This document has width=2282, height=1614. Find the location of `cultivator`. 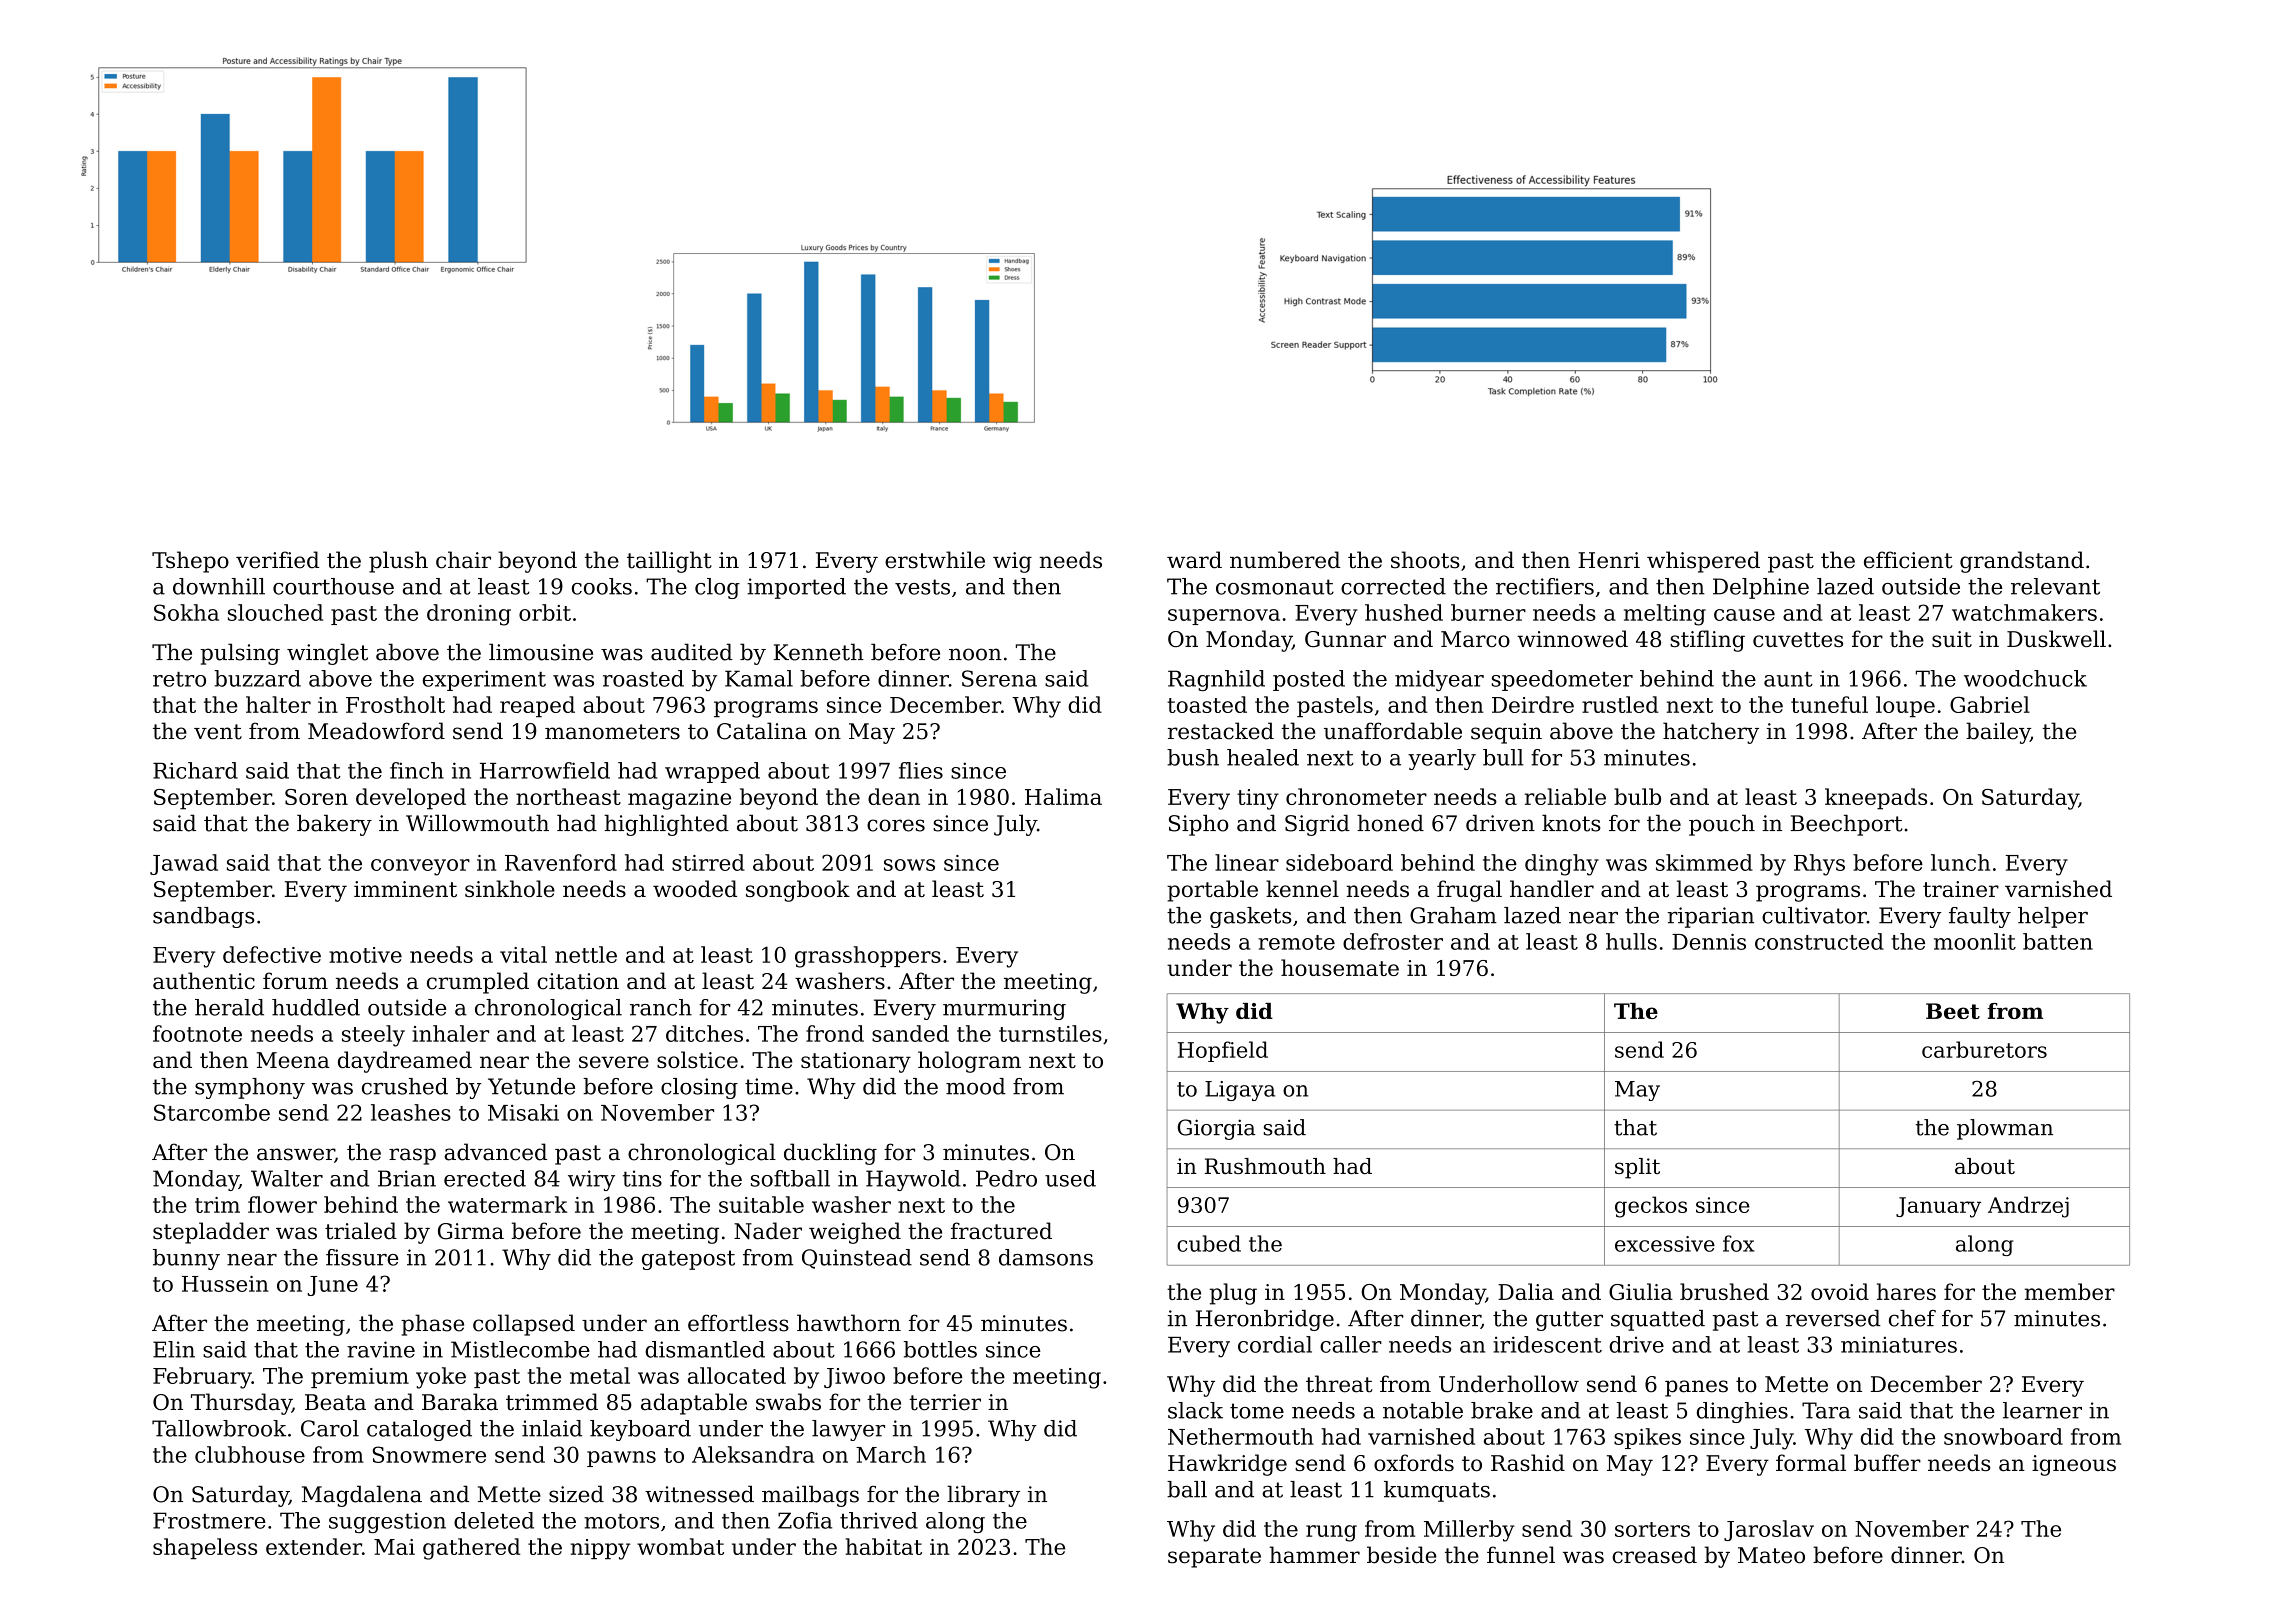

cultivator is located at coordinates (1814, 915).
